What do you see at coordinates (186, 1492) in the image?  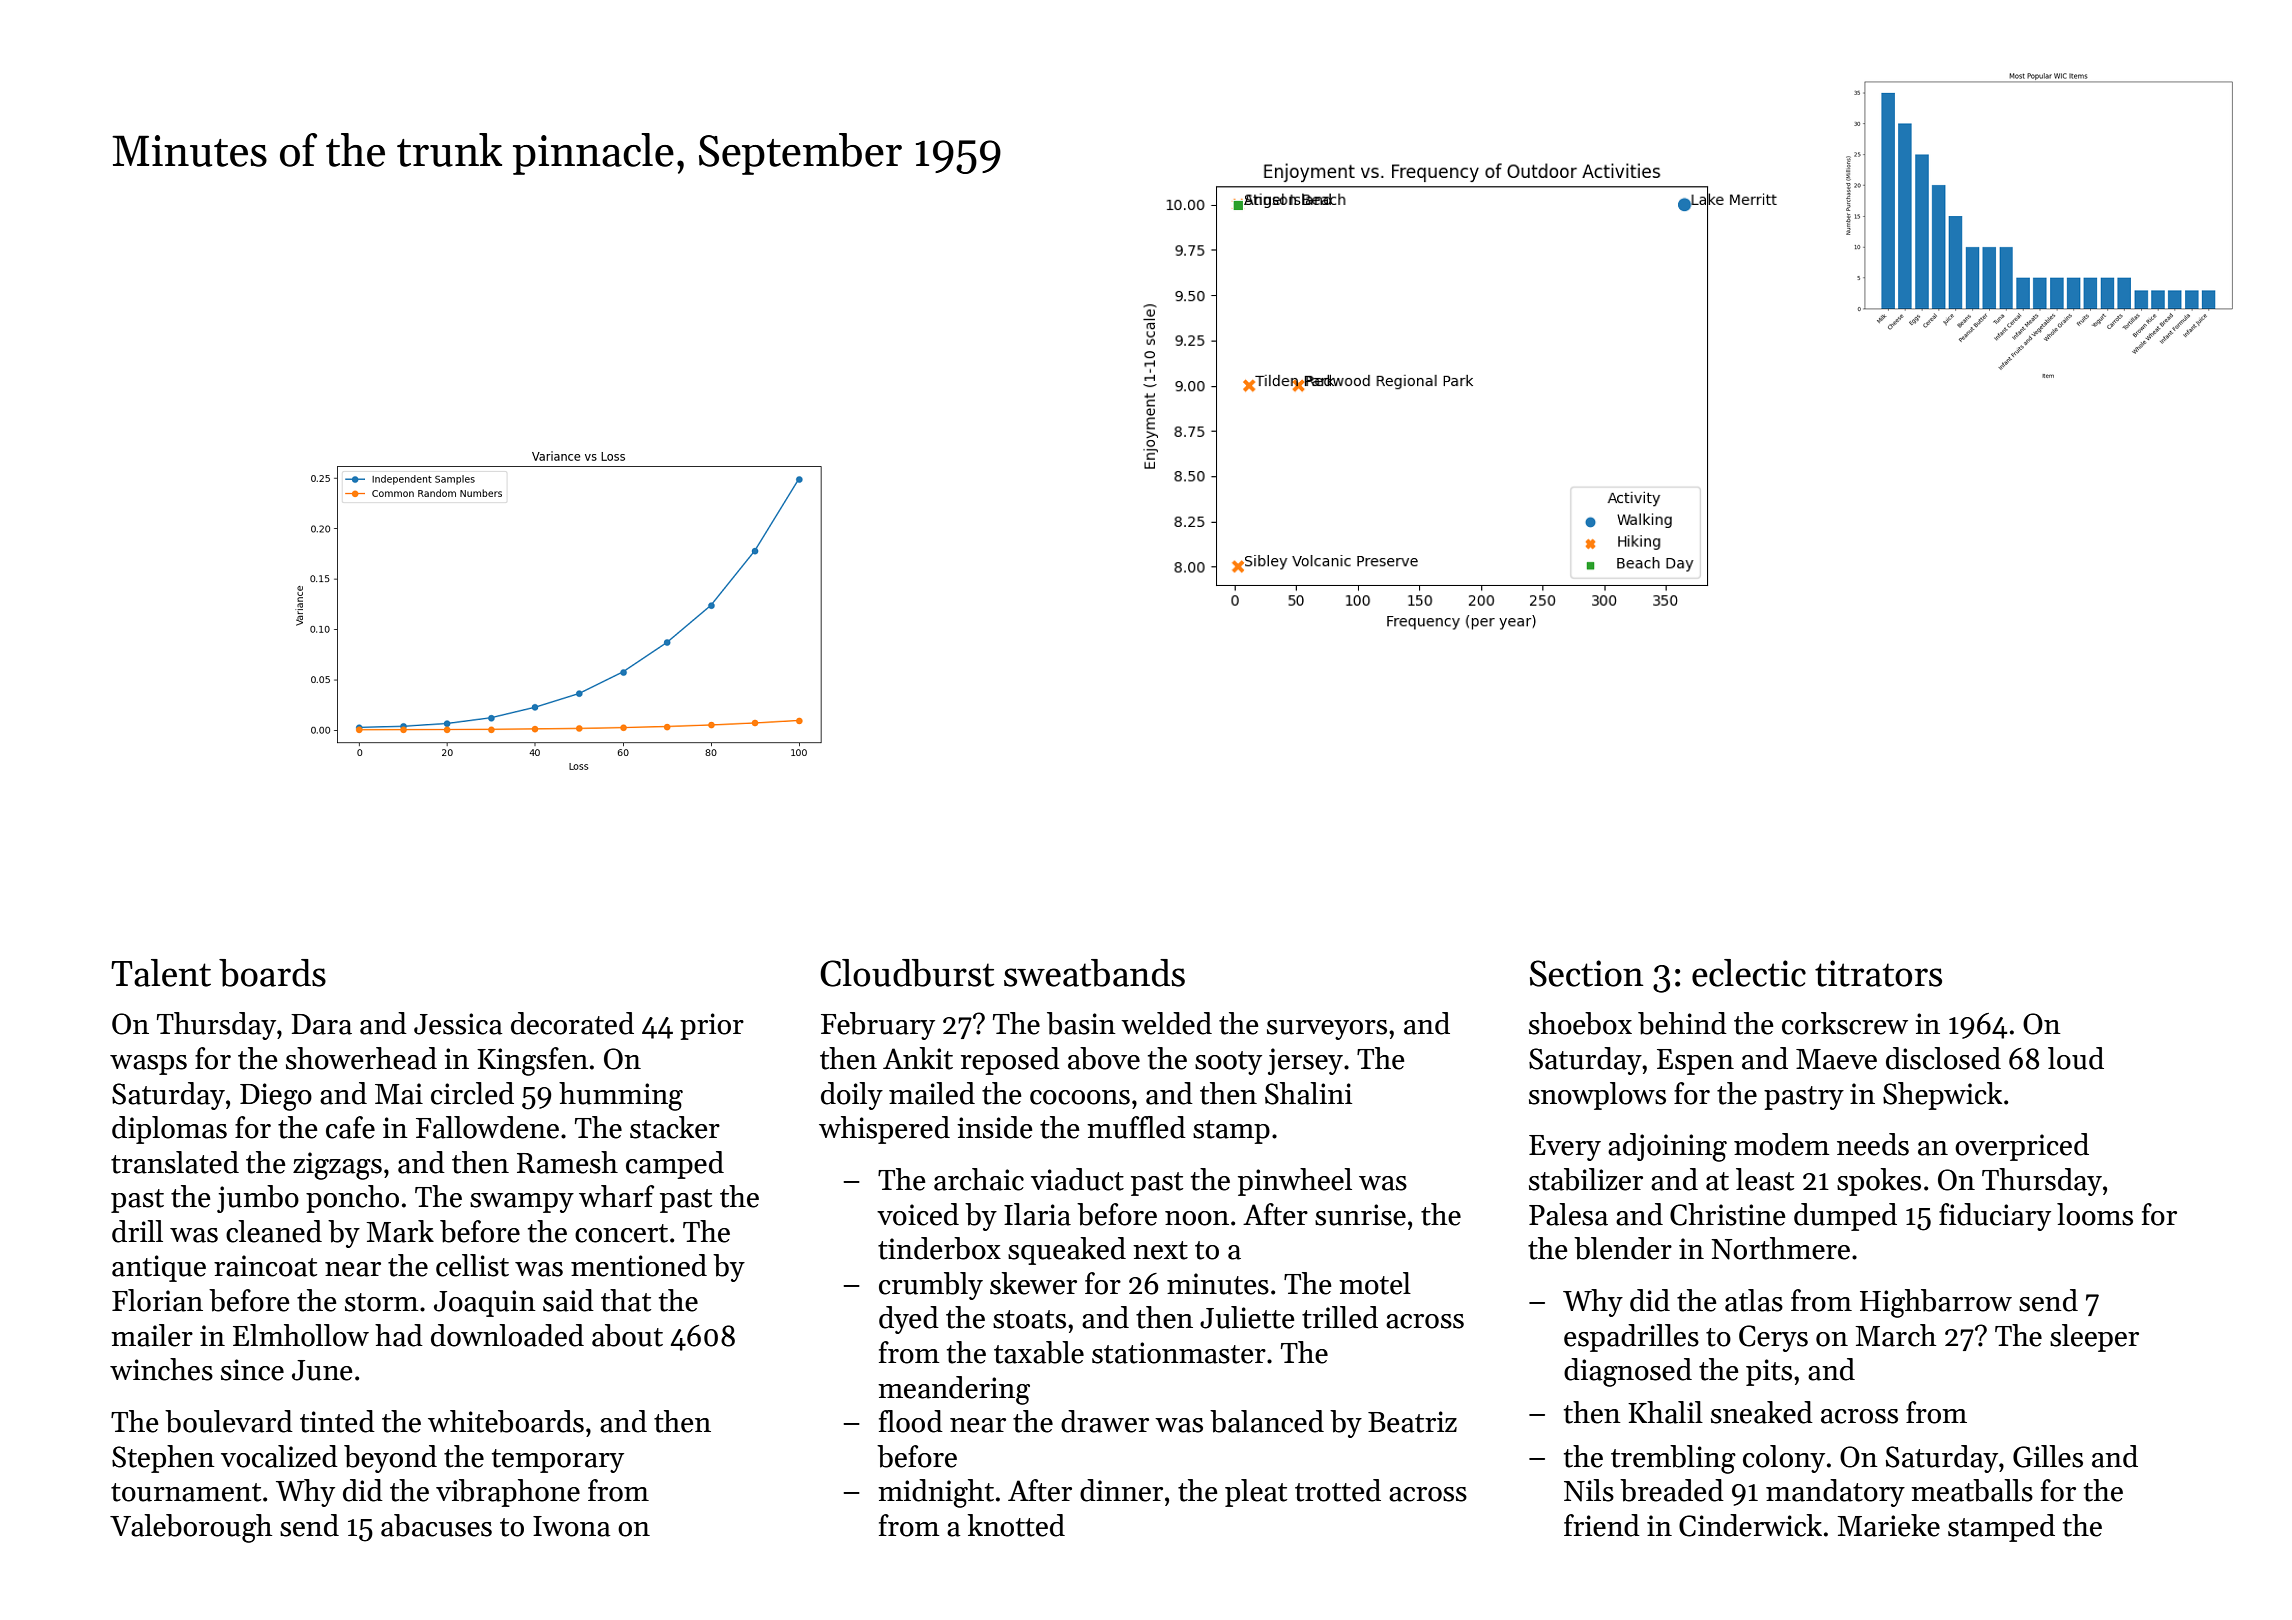 I see `tournament` at bounding box center [186, 1492].
